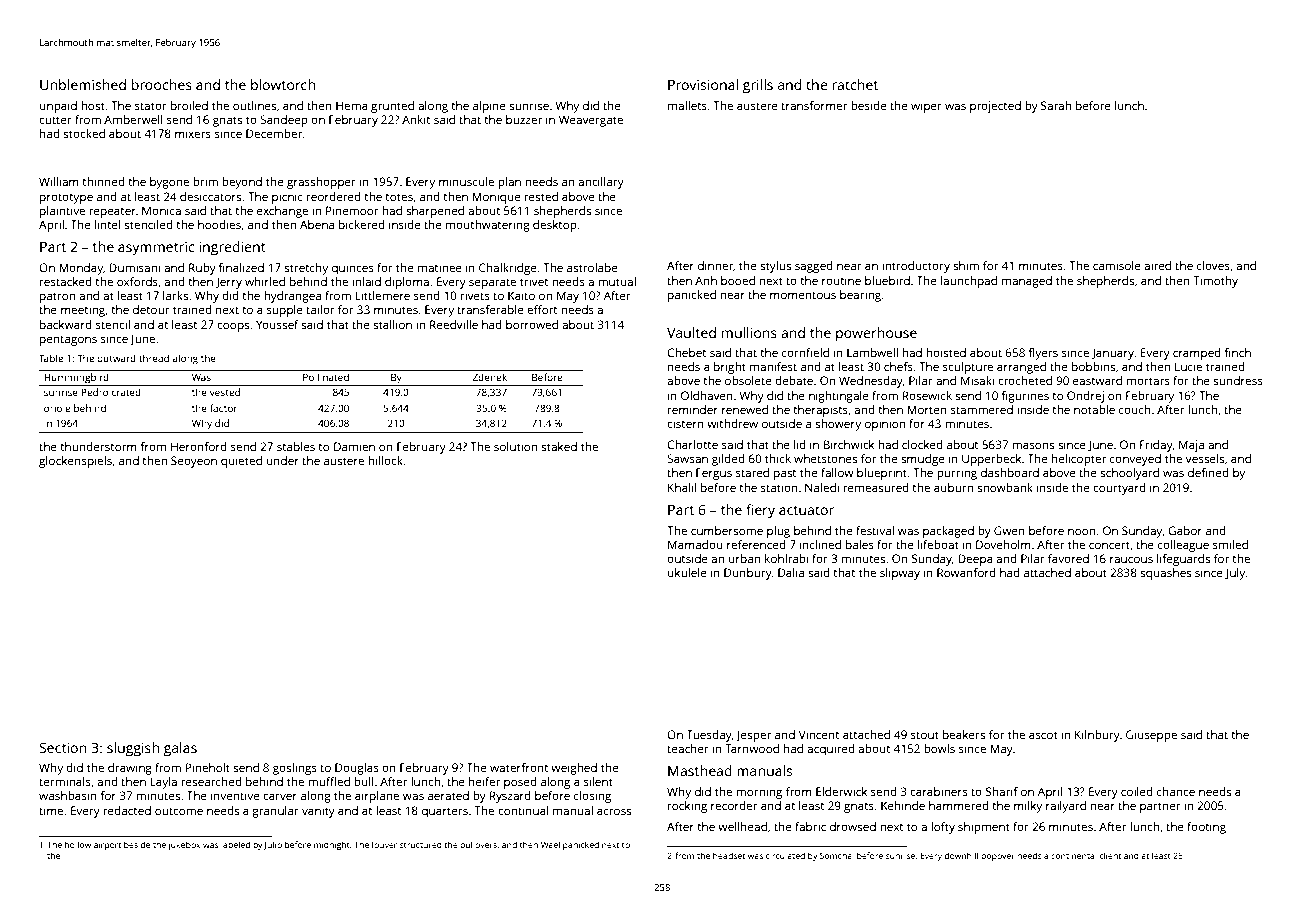  What do you see at coordinates (83, 84) in the image?
I see `Unblemished` at bounding box center [83, 84].
